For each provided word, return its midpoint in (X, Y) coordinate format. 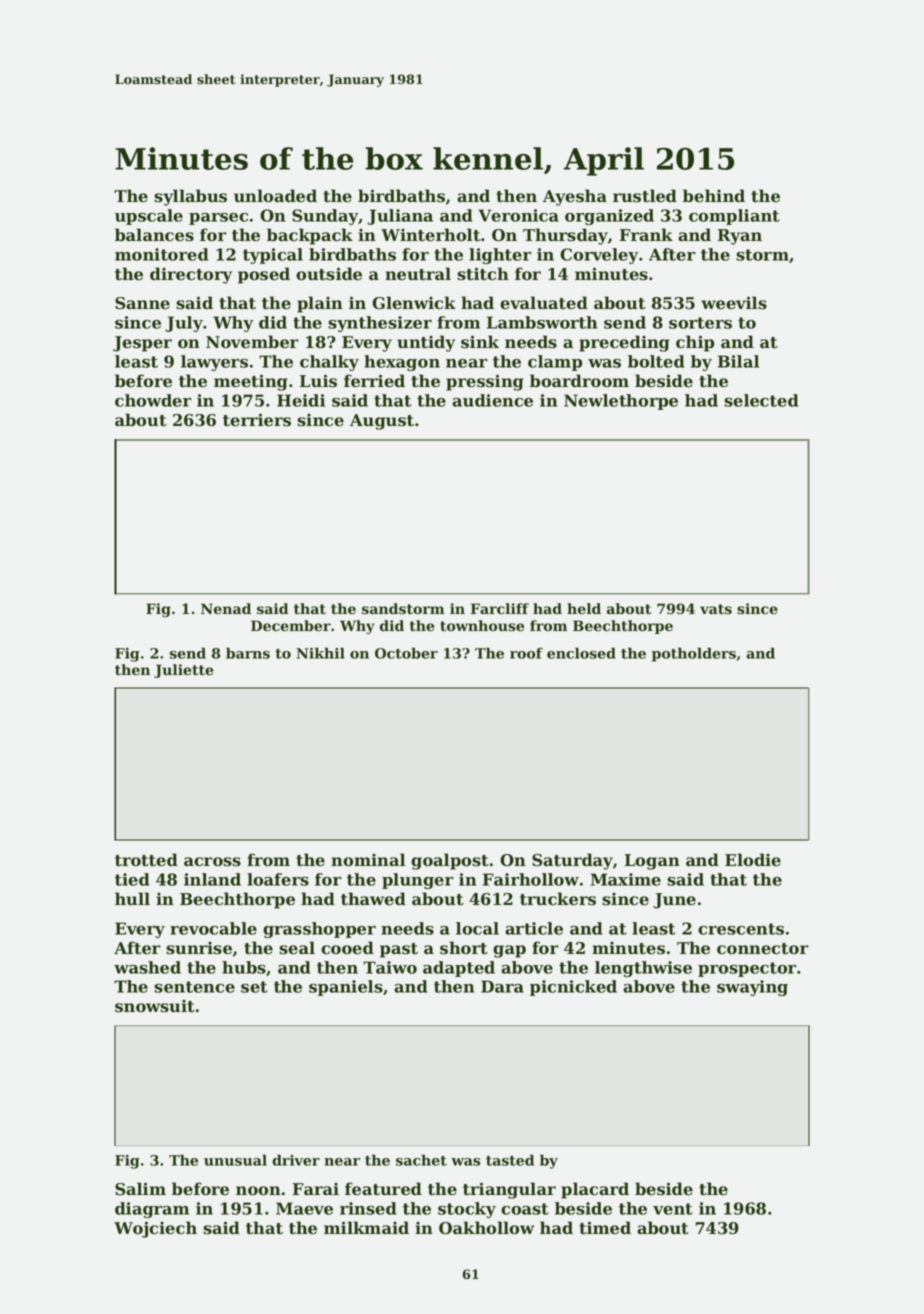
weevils (734, 303)
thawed (373, 899)
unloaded (275, 196)
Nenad (226, 609)
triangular (509, 1190)
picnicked (573, 988)
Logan (652, 862)
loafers (278, 879)
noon (258, 1191)
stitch (483, 274)
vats (716, 609)
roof (526, 653)
